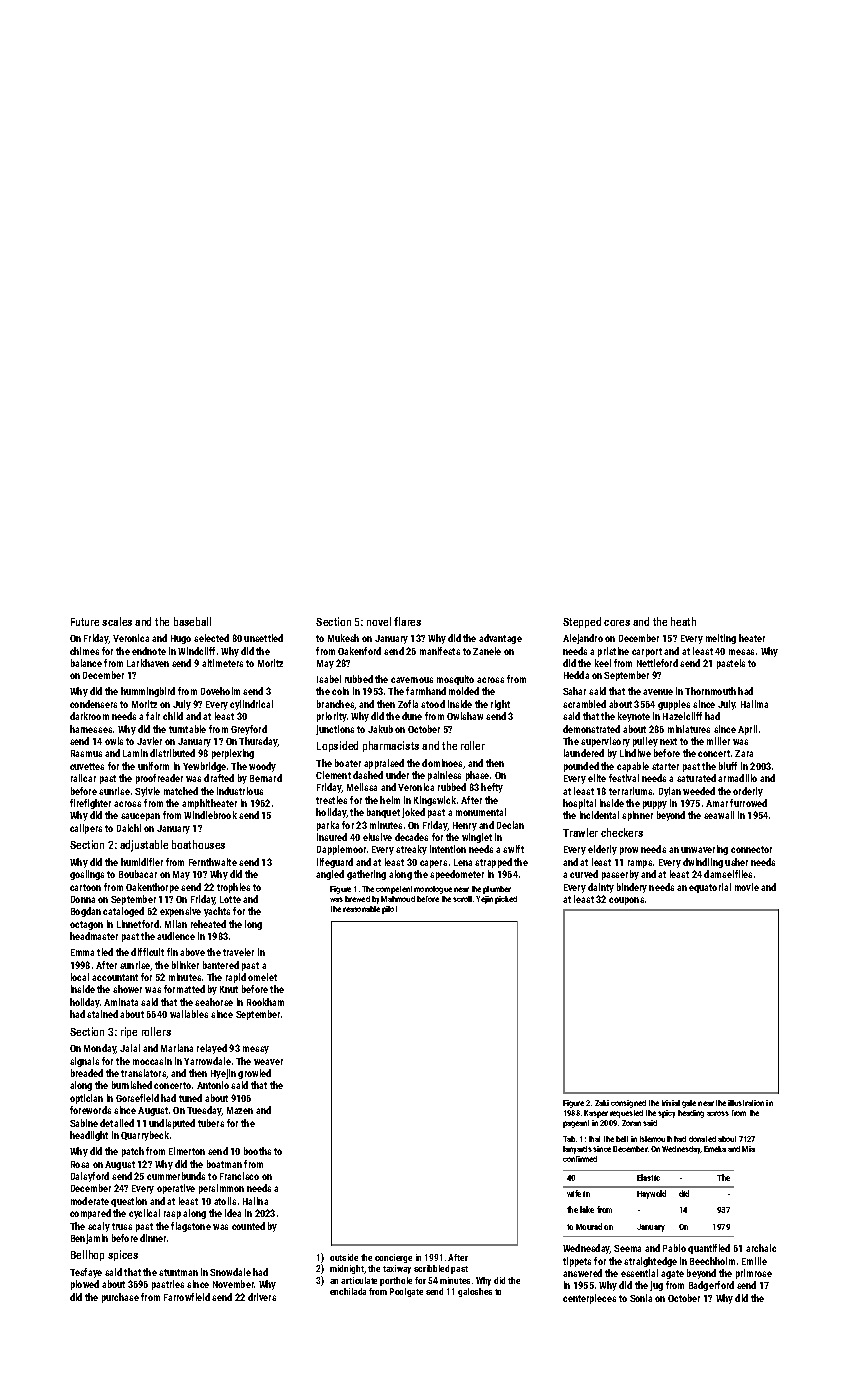 Image resolution: width=849 pixels, height=1400 pixels. What do you see at coordinates (389, 910) in the screenshot?
I see `pilot` at bounding box center [389, 910].
